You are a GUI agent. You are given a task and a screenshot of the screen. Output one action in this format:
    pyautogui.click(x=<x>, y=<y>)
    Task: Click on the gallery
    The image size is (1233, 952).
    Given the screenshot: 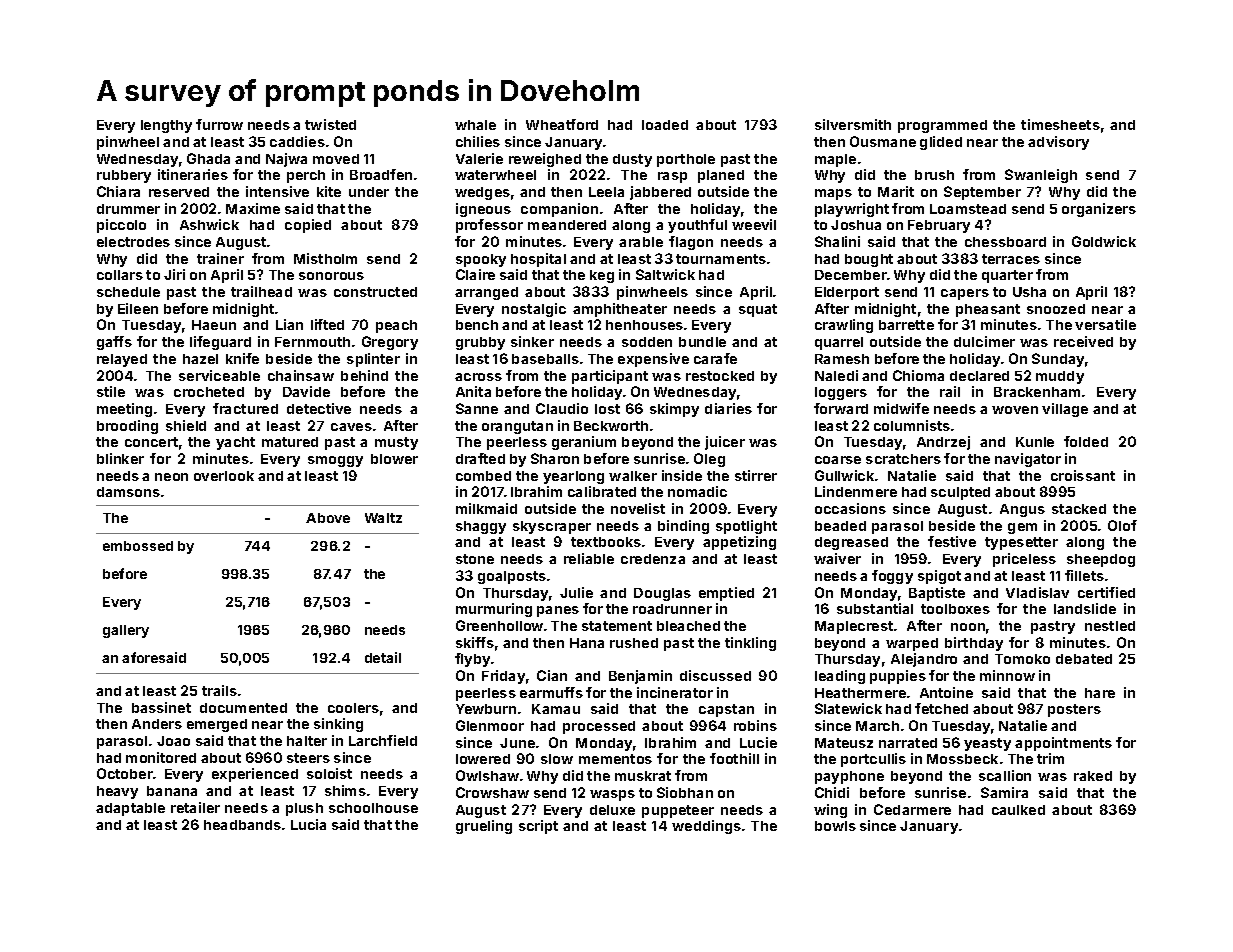 What is the action you would take?
    pyautogui.click(x=126, y=631)
